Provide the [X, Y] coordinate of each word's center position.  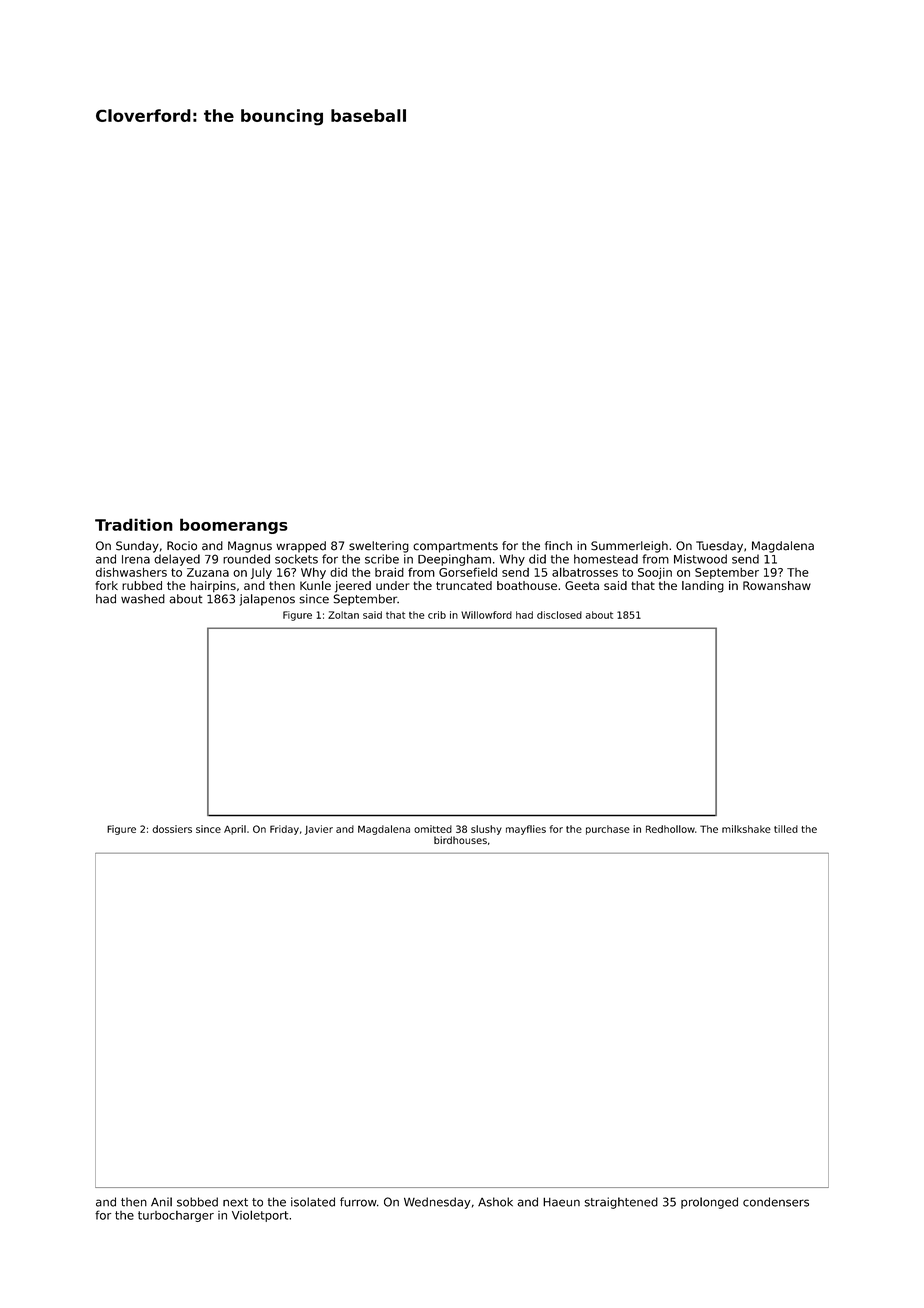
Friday [284, 830]
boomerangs [234, 526]
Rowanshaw [777, 585]
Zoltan [343, 615]
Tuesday [719, 547]
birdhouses [460, 840]
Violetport [260, 1216]
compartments [455, 547]
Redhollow [670, 829]
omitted [433, 829]
